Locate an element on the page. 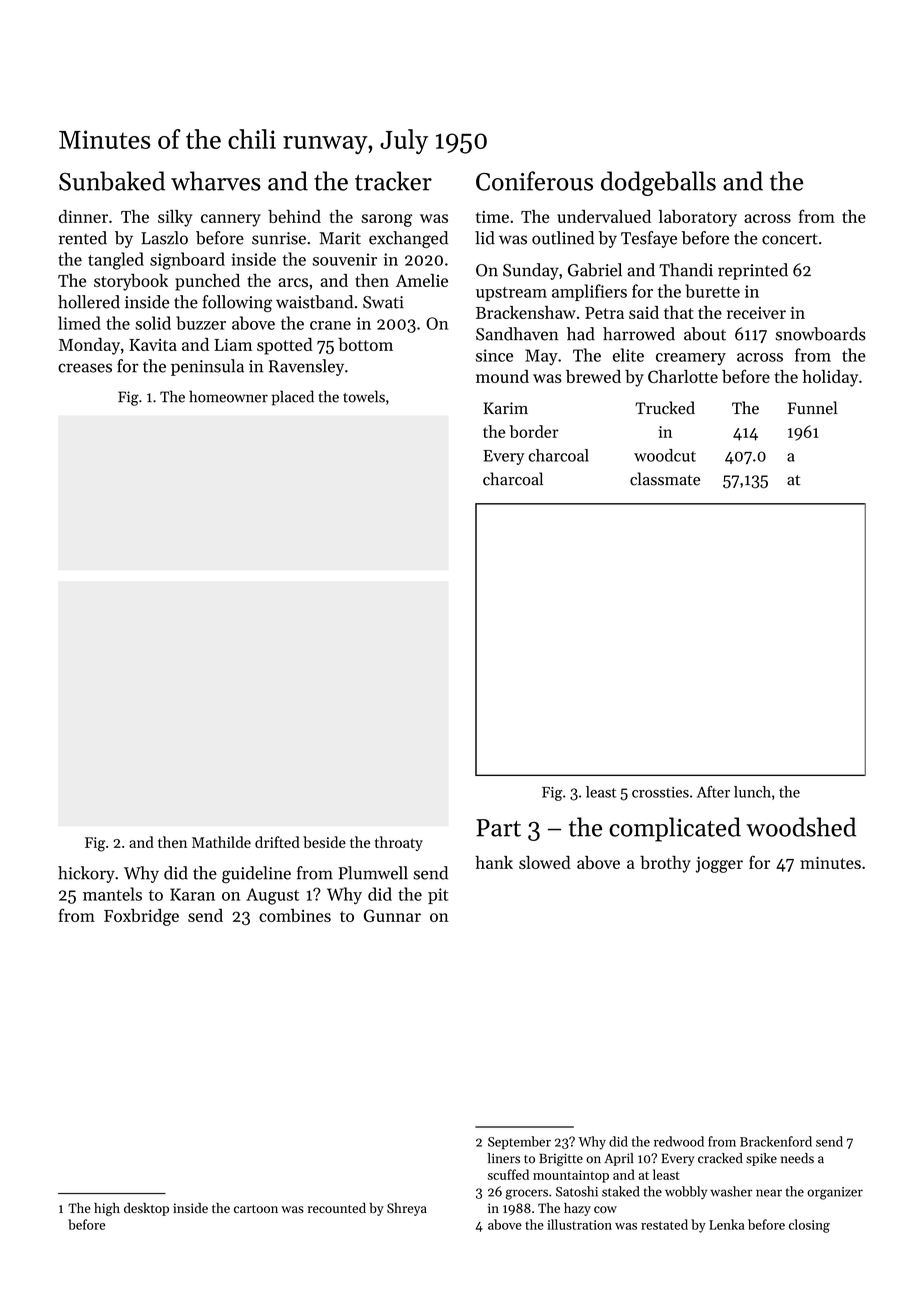 This document has height=1311, width=924. redwood is located at coordinates (679, 1141).
